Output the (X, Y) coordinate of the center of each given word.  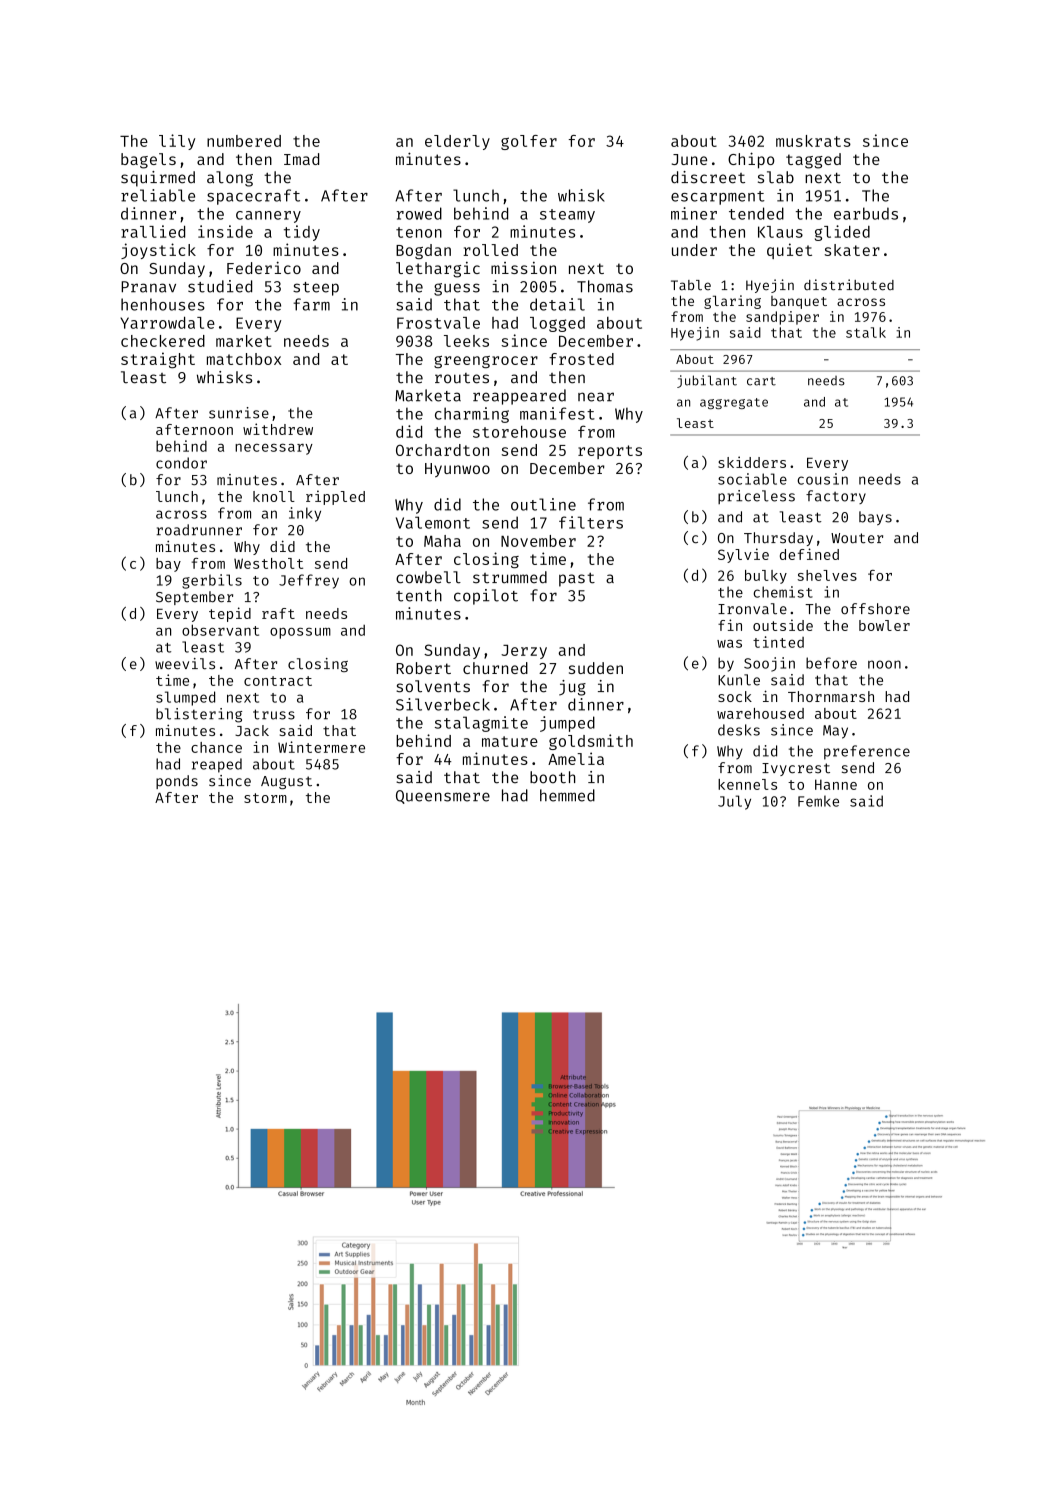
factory (836, 497)
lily (177, 142)
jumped (567, 724)
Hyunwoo (457, 470)
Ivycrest (796, 769)
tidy (302, 233)
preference (867, 752)
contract (278, 681)
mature (510, 741)
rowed (419, 213)
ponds (177, 782)
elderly (457, 142)
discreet (708, 177)
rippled (335, 497)
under (694, 250)
